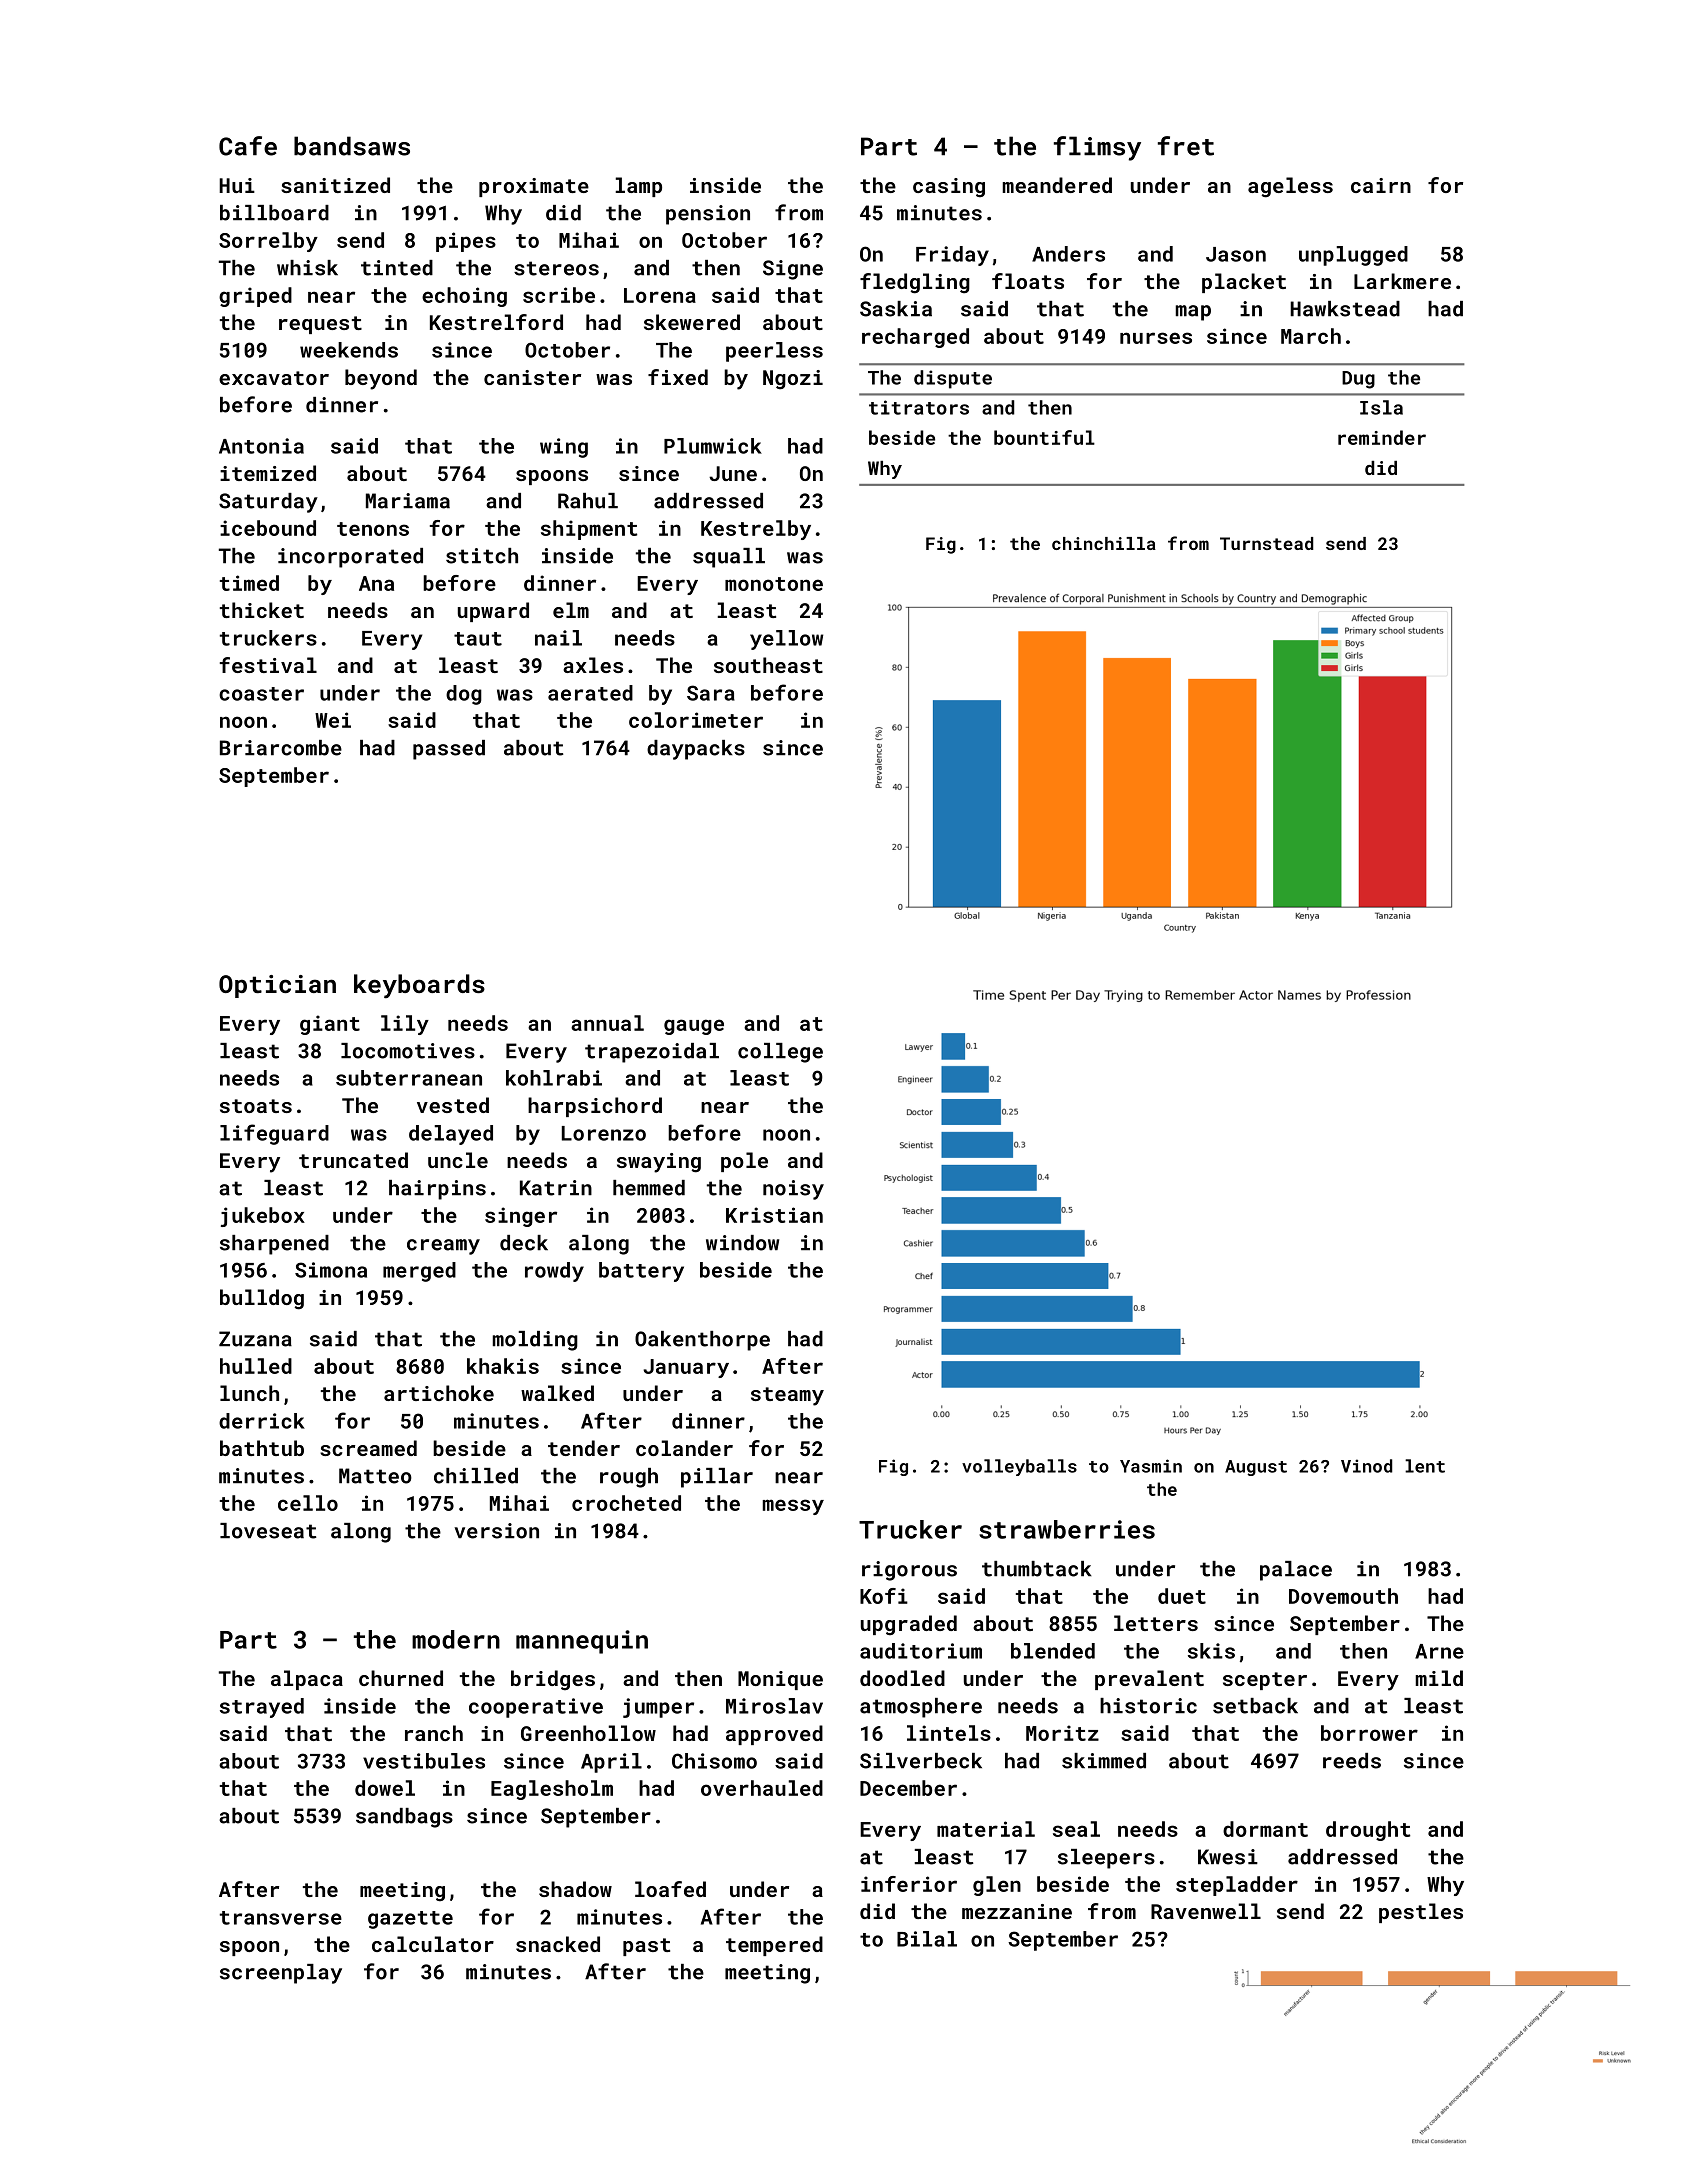 The width and height of the screenshot is (1683, 2178). Describe the element at coordinates (1382, 437) in the screenshot. I see `reminder` at that location.
